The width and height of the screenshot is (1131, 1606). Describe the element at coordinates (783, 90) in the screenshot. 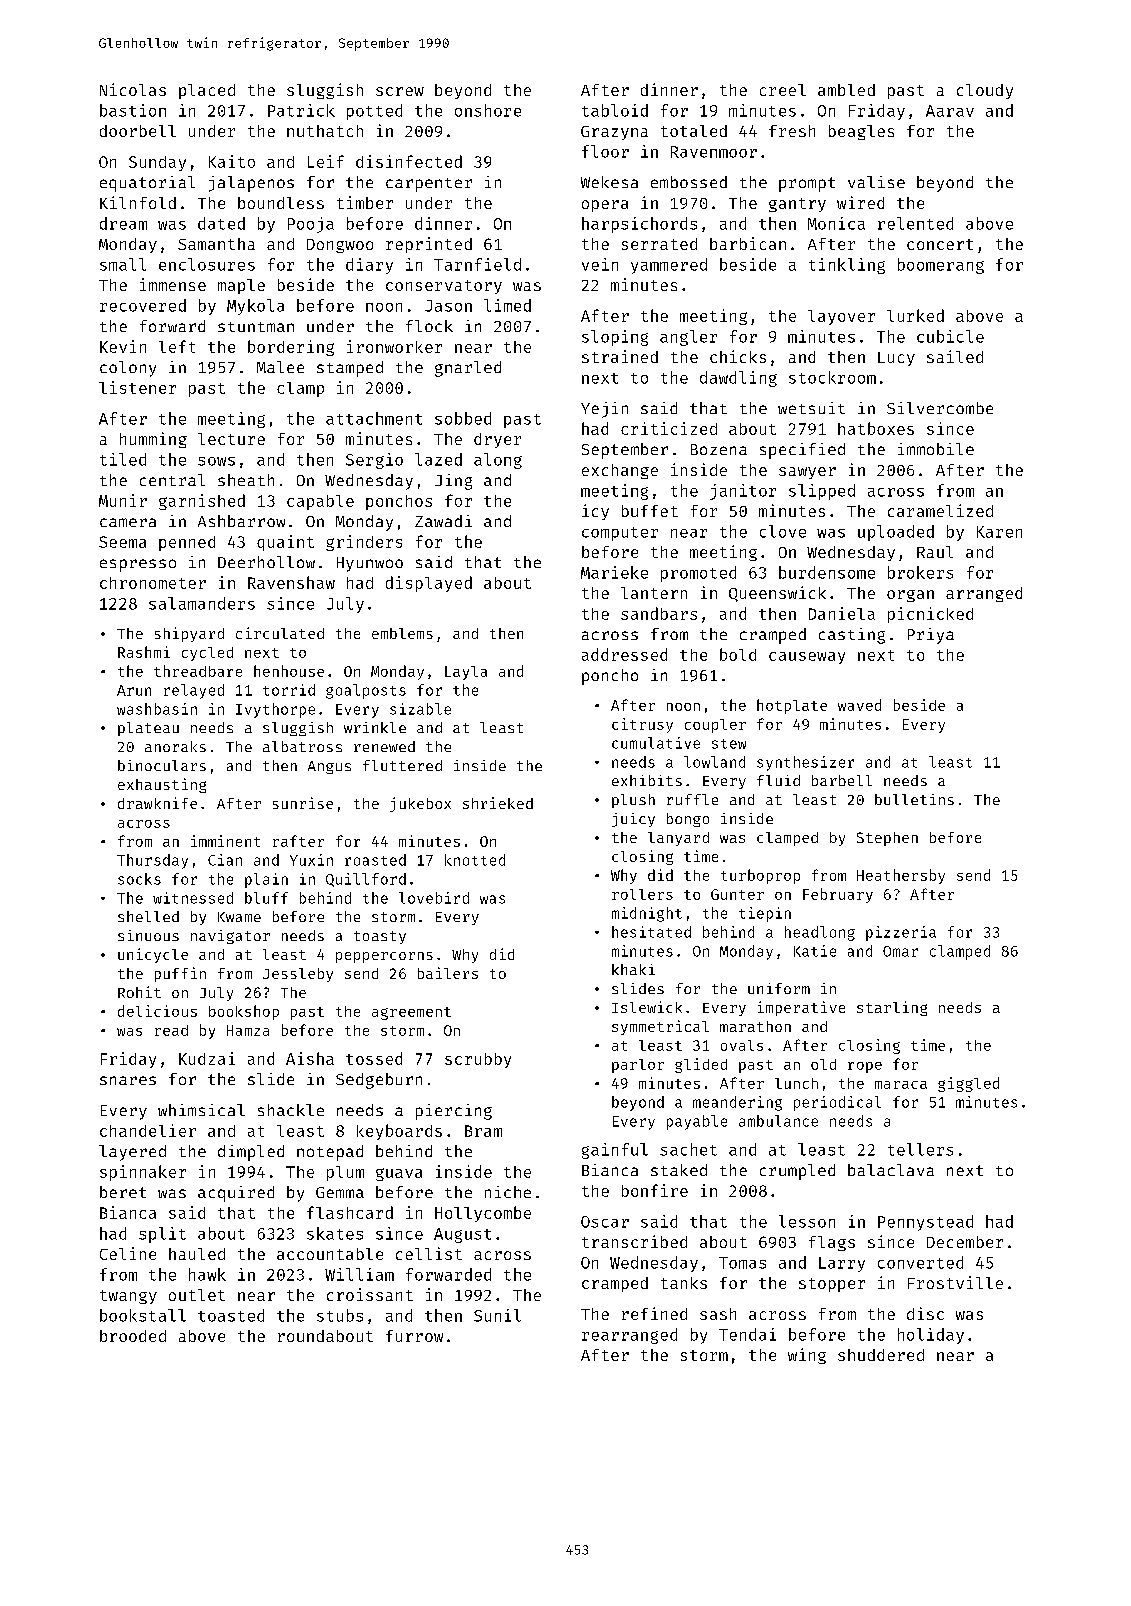

I see `creel` at that location.
